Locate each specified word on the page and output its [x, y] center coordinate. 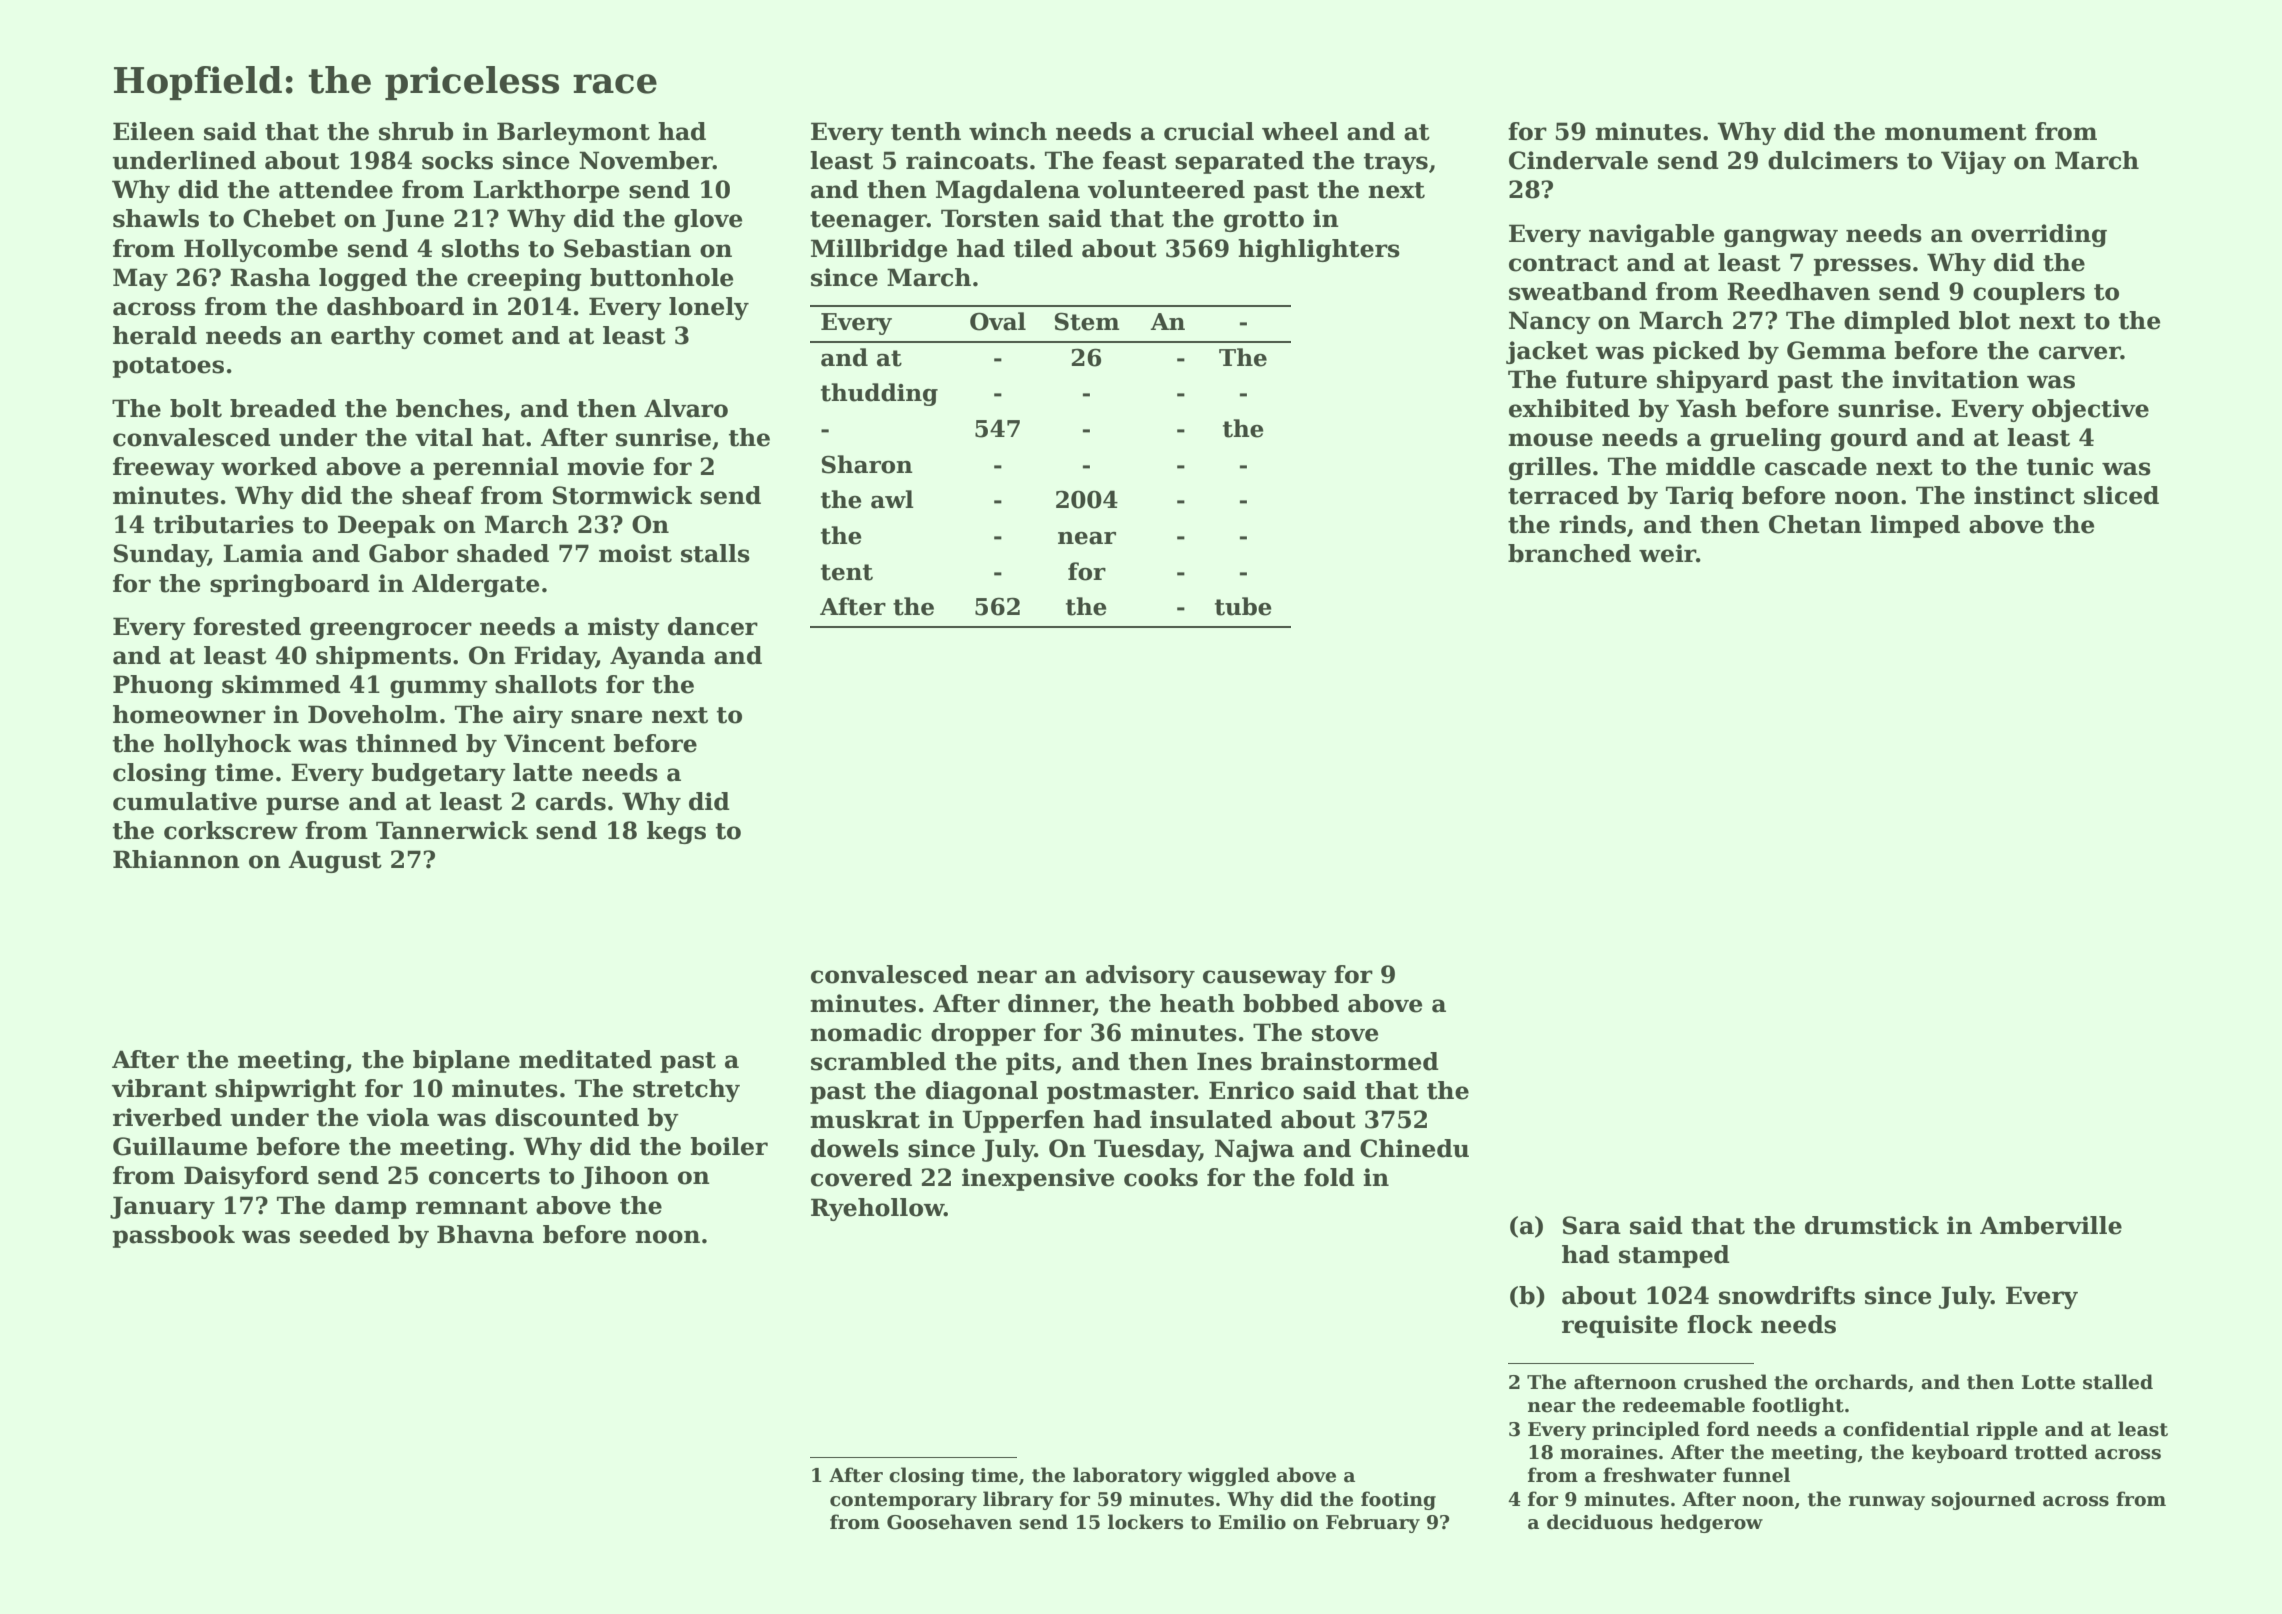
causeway [1265, 979]
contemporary [903, 1501]
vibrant [159, 1088]
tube [1243, 606]
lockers [1145, 1522]
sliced [2121, 495]
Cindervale [1578, 160]
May [140, 279]
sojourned [1984, 1500]
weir [1667, 553]
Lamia [263, 553]
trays [1396, 163]
